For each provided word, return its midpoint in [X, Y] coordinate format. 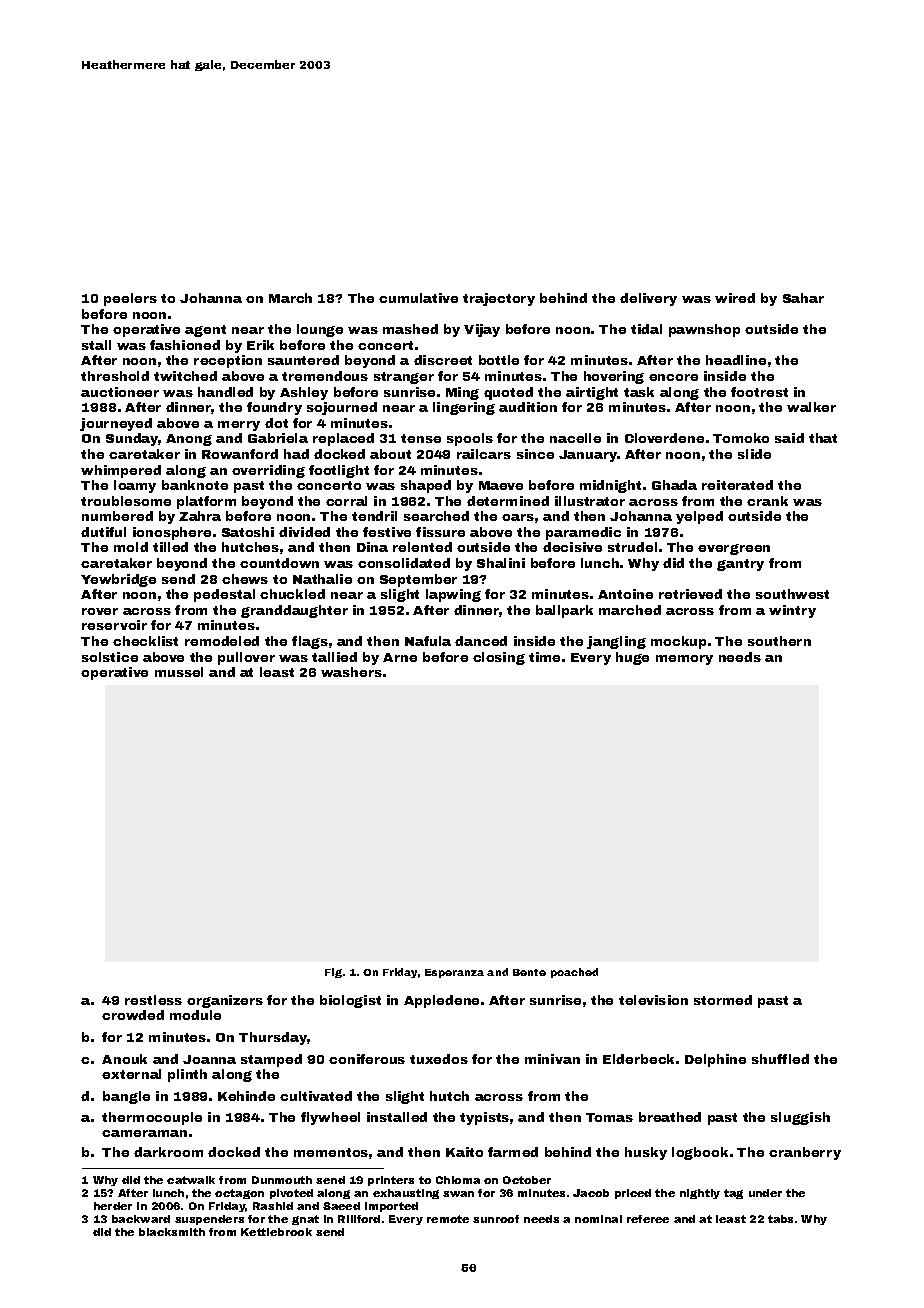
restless [153, 1000]
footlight [339, 471]
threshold [115, 376]
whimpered [121, 471]
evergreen [734, 549]
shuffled [780, 1059]
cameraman [144, 1133]
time [544, 657]
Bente [529, 972]
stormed [723, 1000]
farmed [513, 1152]
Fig [333, 973]
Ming [462, 393]
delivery [648, 299]
